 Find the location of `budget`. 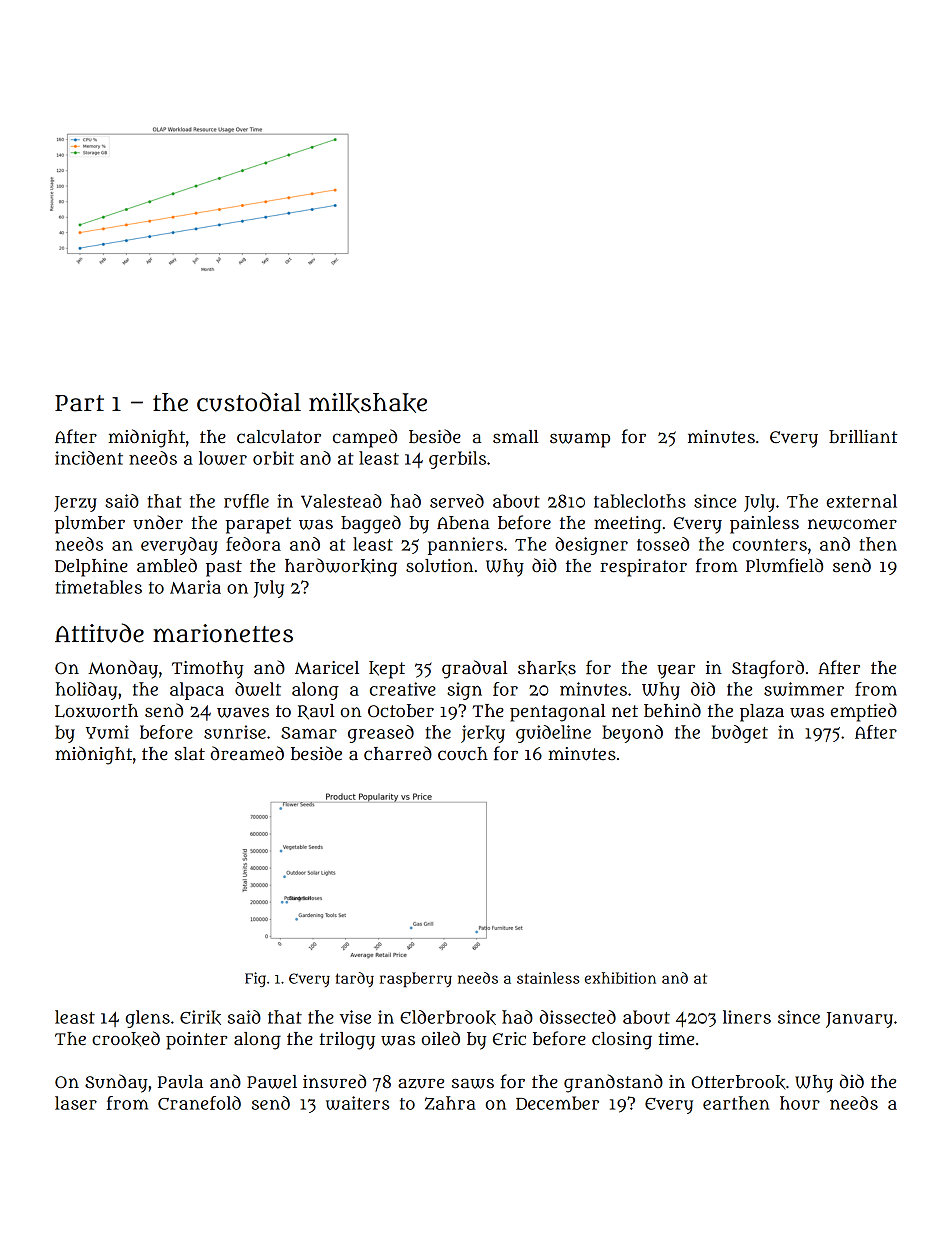

budget is located at coordinates (740, 734).
